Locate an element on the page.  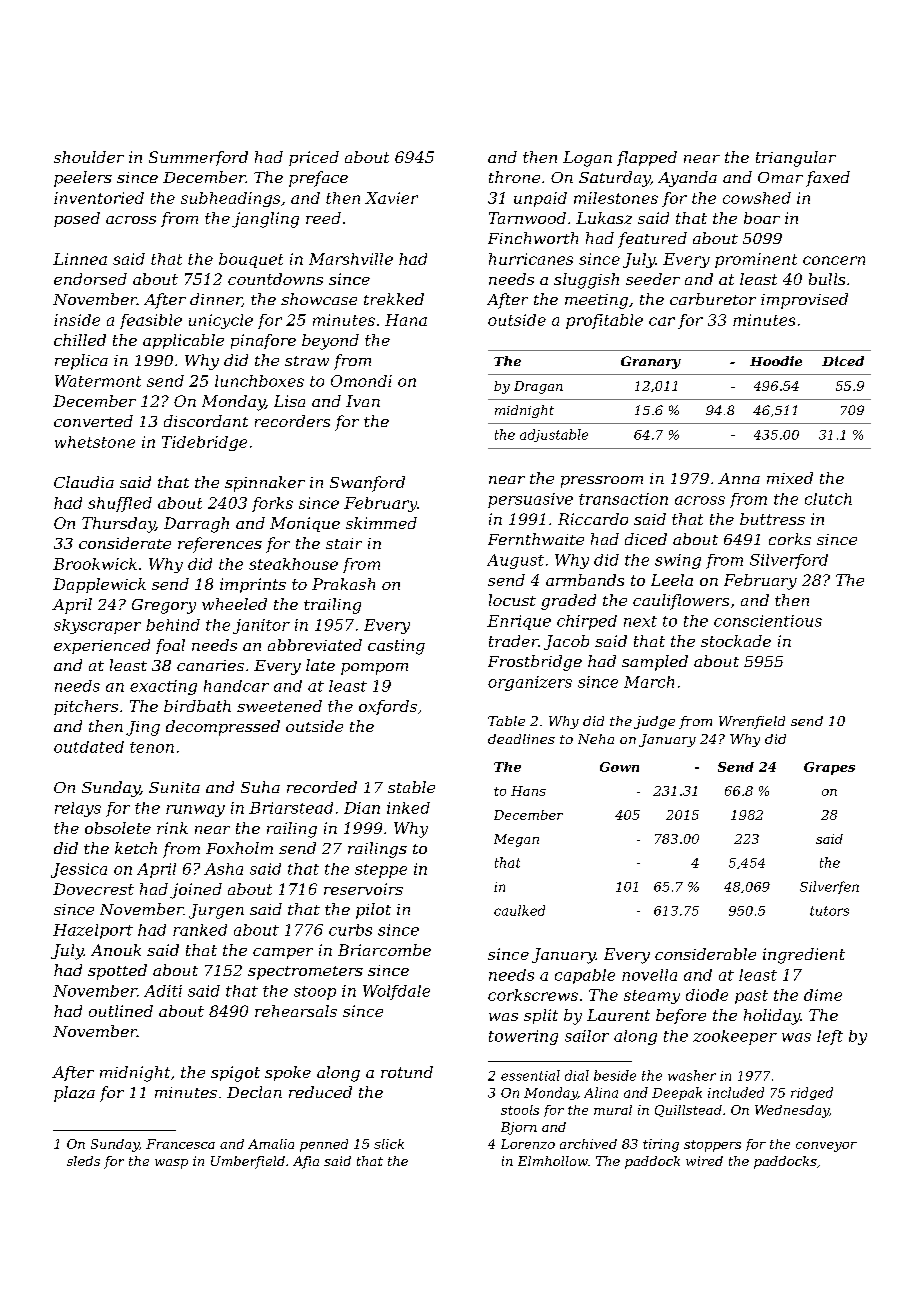
shoulder is located at coordinates (89, 157).
